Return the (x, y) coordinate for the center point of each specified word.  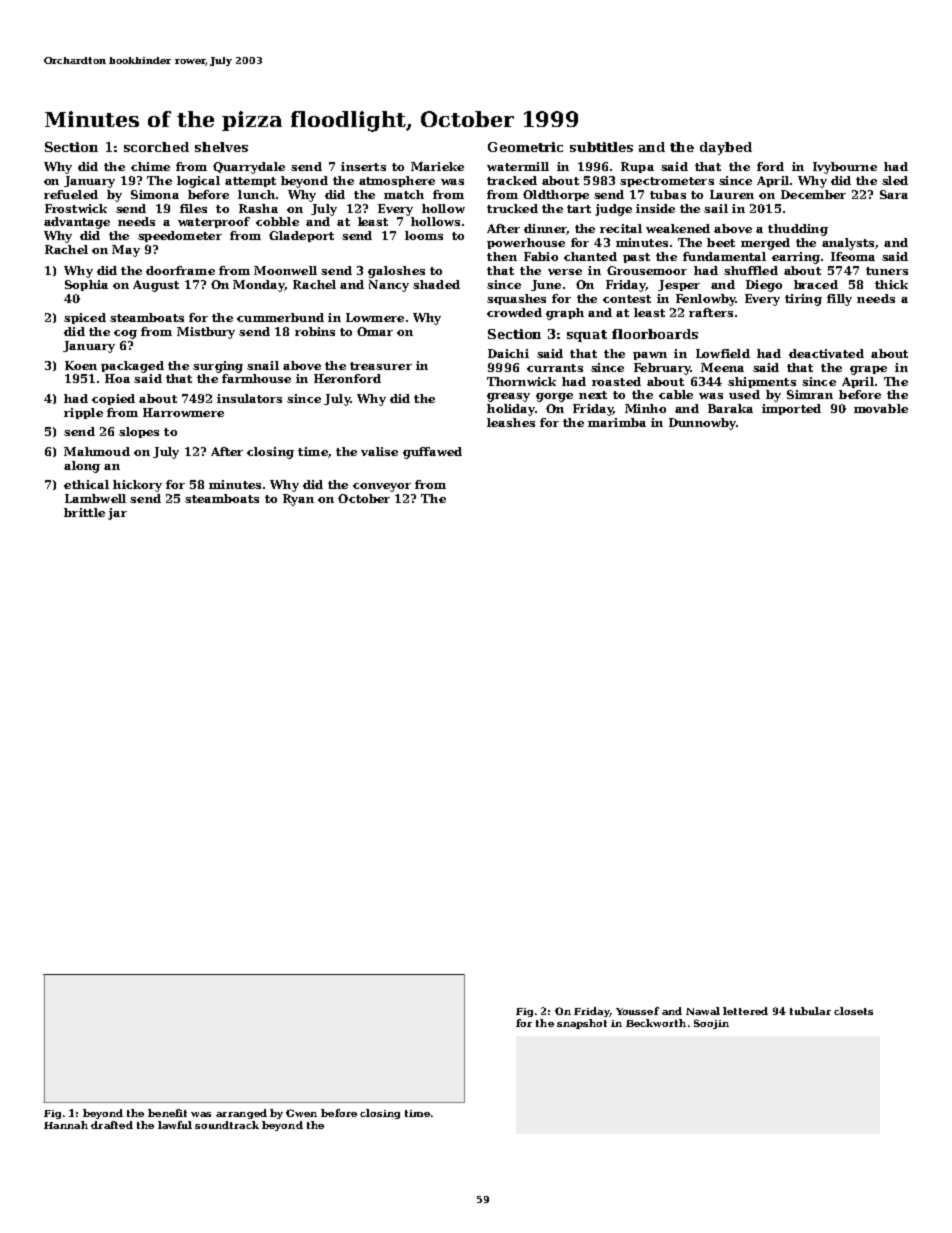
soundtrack (227, 1125)
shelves (221, 147)
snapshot (582, 1024)
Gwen (301, 1113)
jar (117, 514)
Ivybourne (845, 168)
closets (853, 1011)
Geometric (525, 147)
